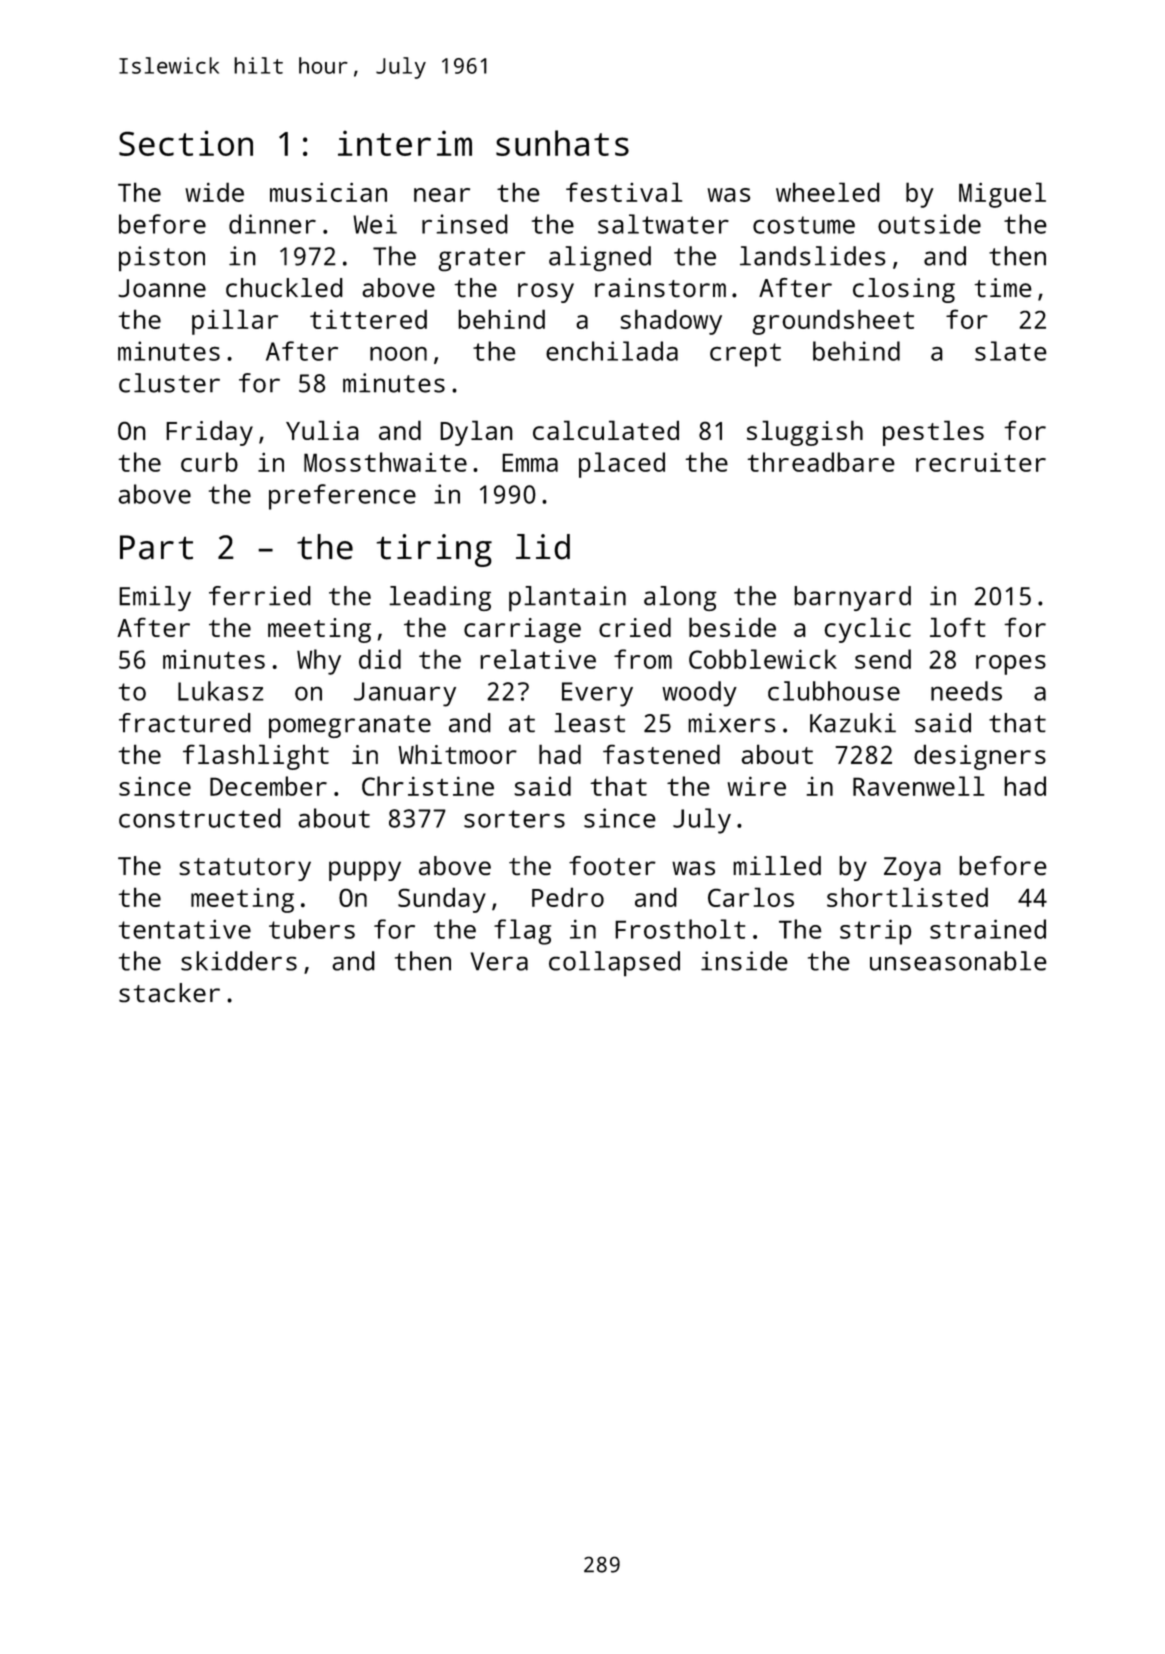 The image size is (1165, 1654). I want to click on chuckled, so click(284, 287).
